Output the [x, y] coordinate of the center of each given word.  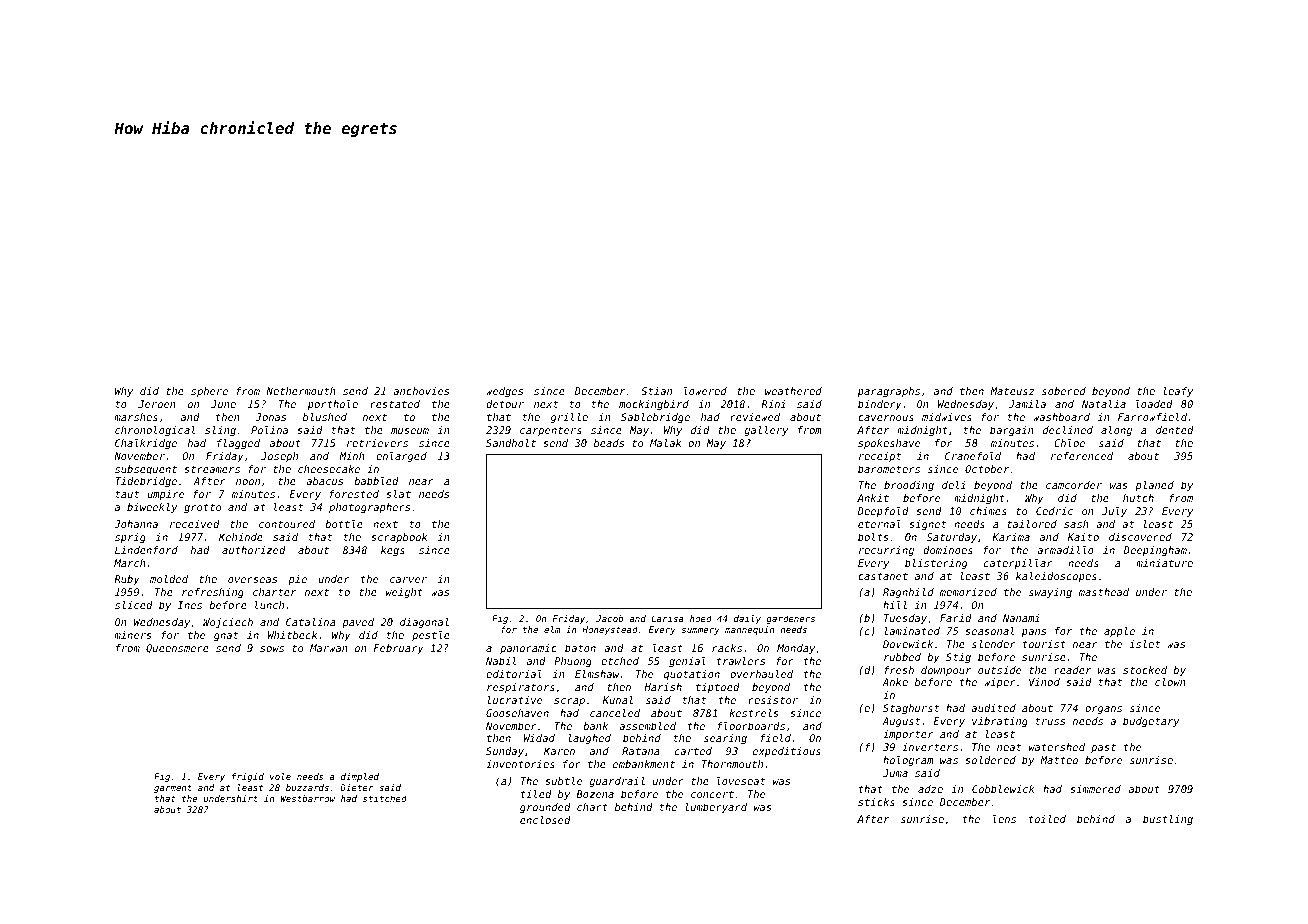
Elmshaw [597, 674]
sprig [130, 538]
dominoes [948, 550]
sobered [1064, 391]
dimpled [360, 777]
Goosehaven [517, 713]
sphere [209, 392]
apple [1119, 632]
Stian [656, 391]
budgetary [1151, 722]
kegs [393, 551]
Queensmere [177, 648]
